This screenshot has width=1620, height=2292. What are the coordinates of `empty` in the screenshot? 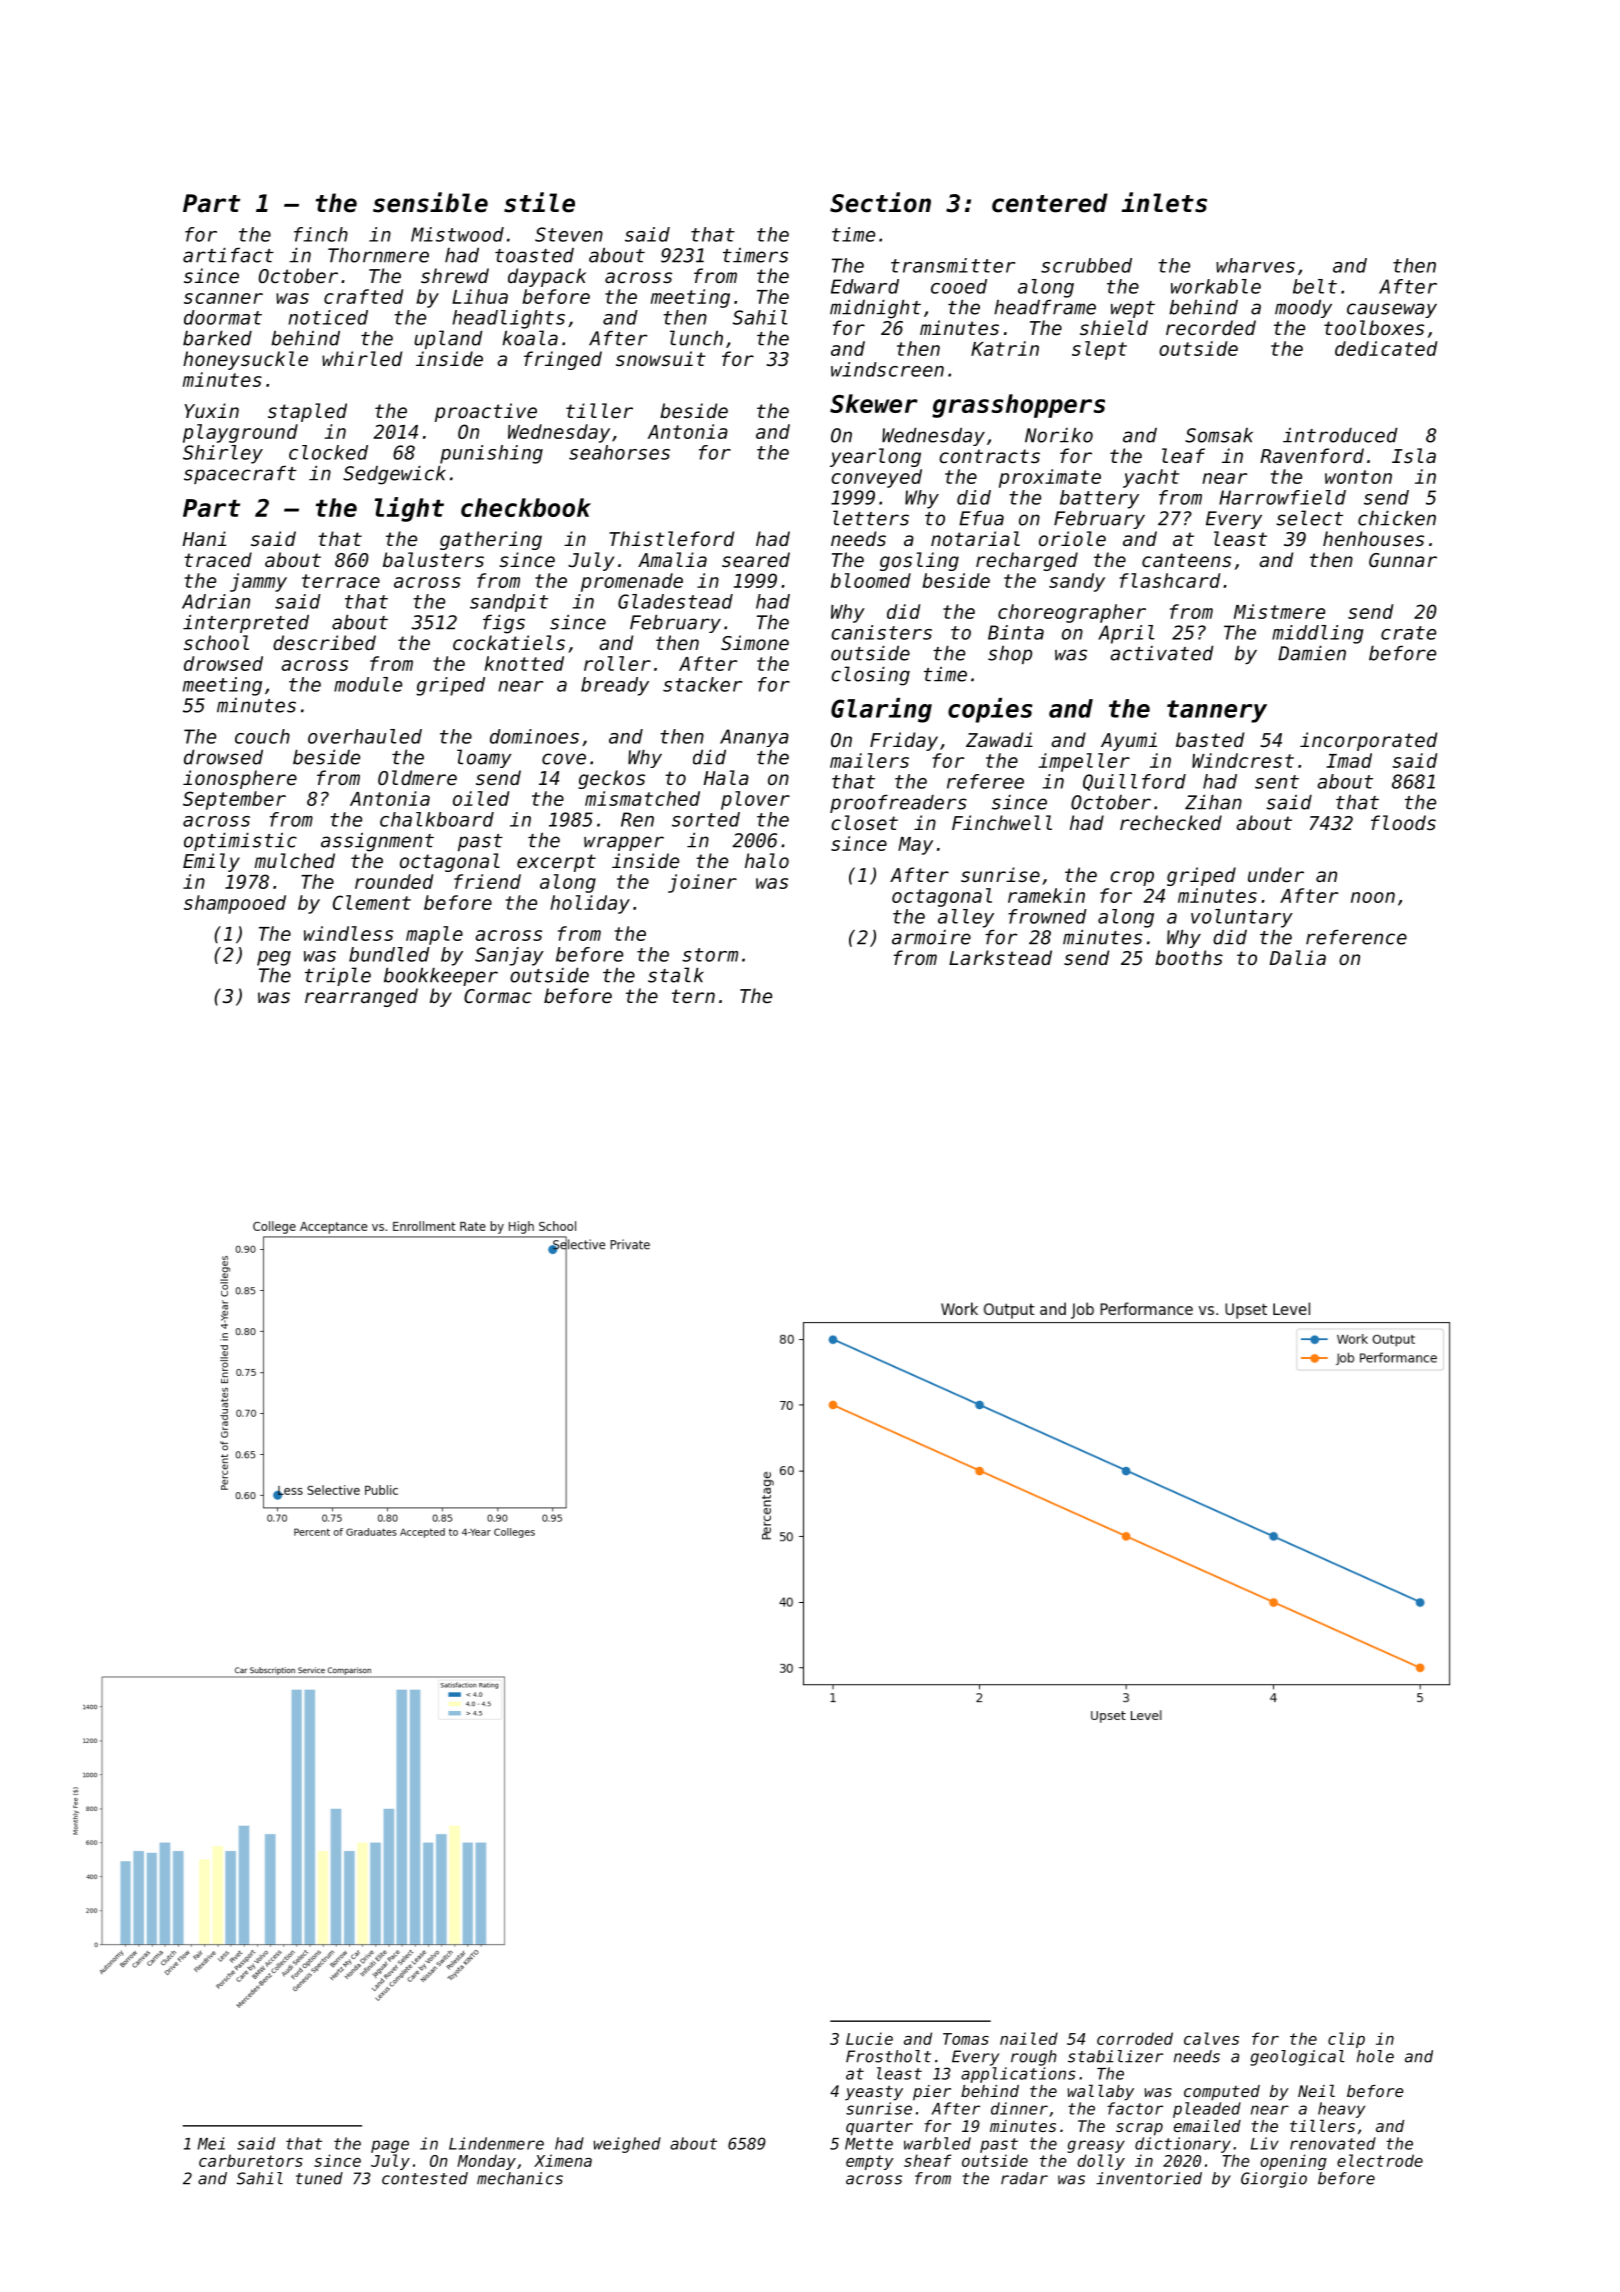 It's located at (870, 2162).
